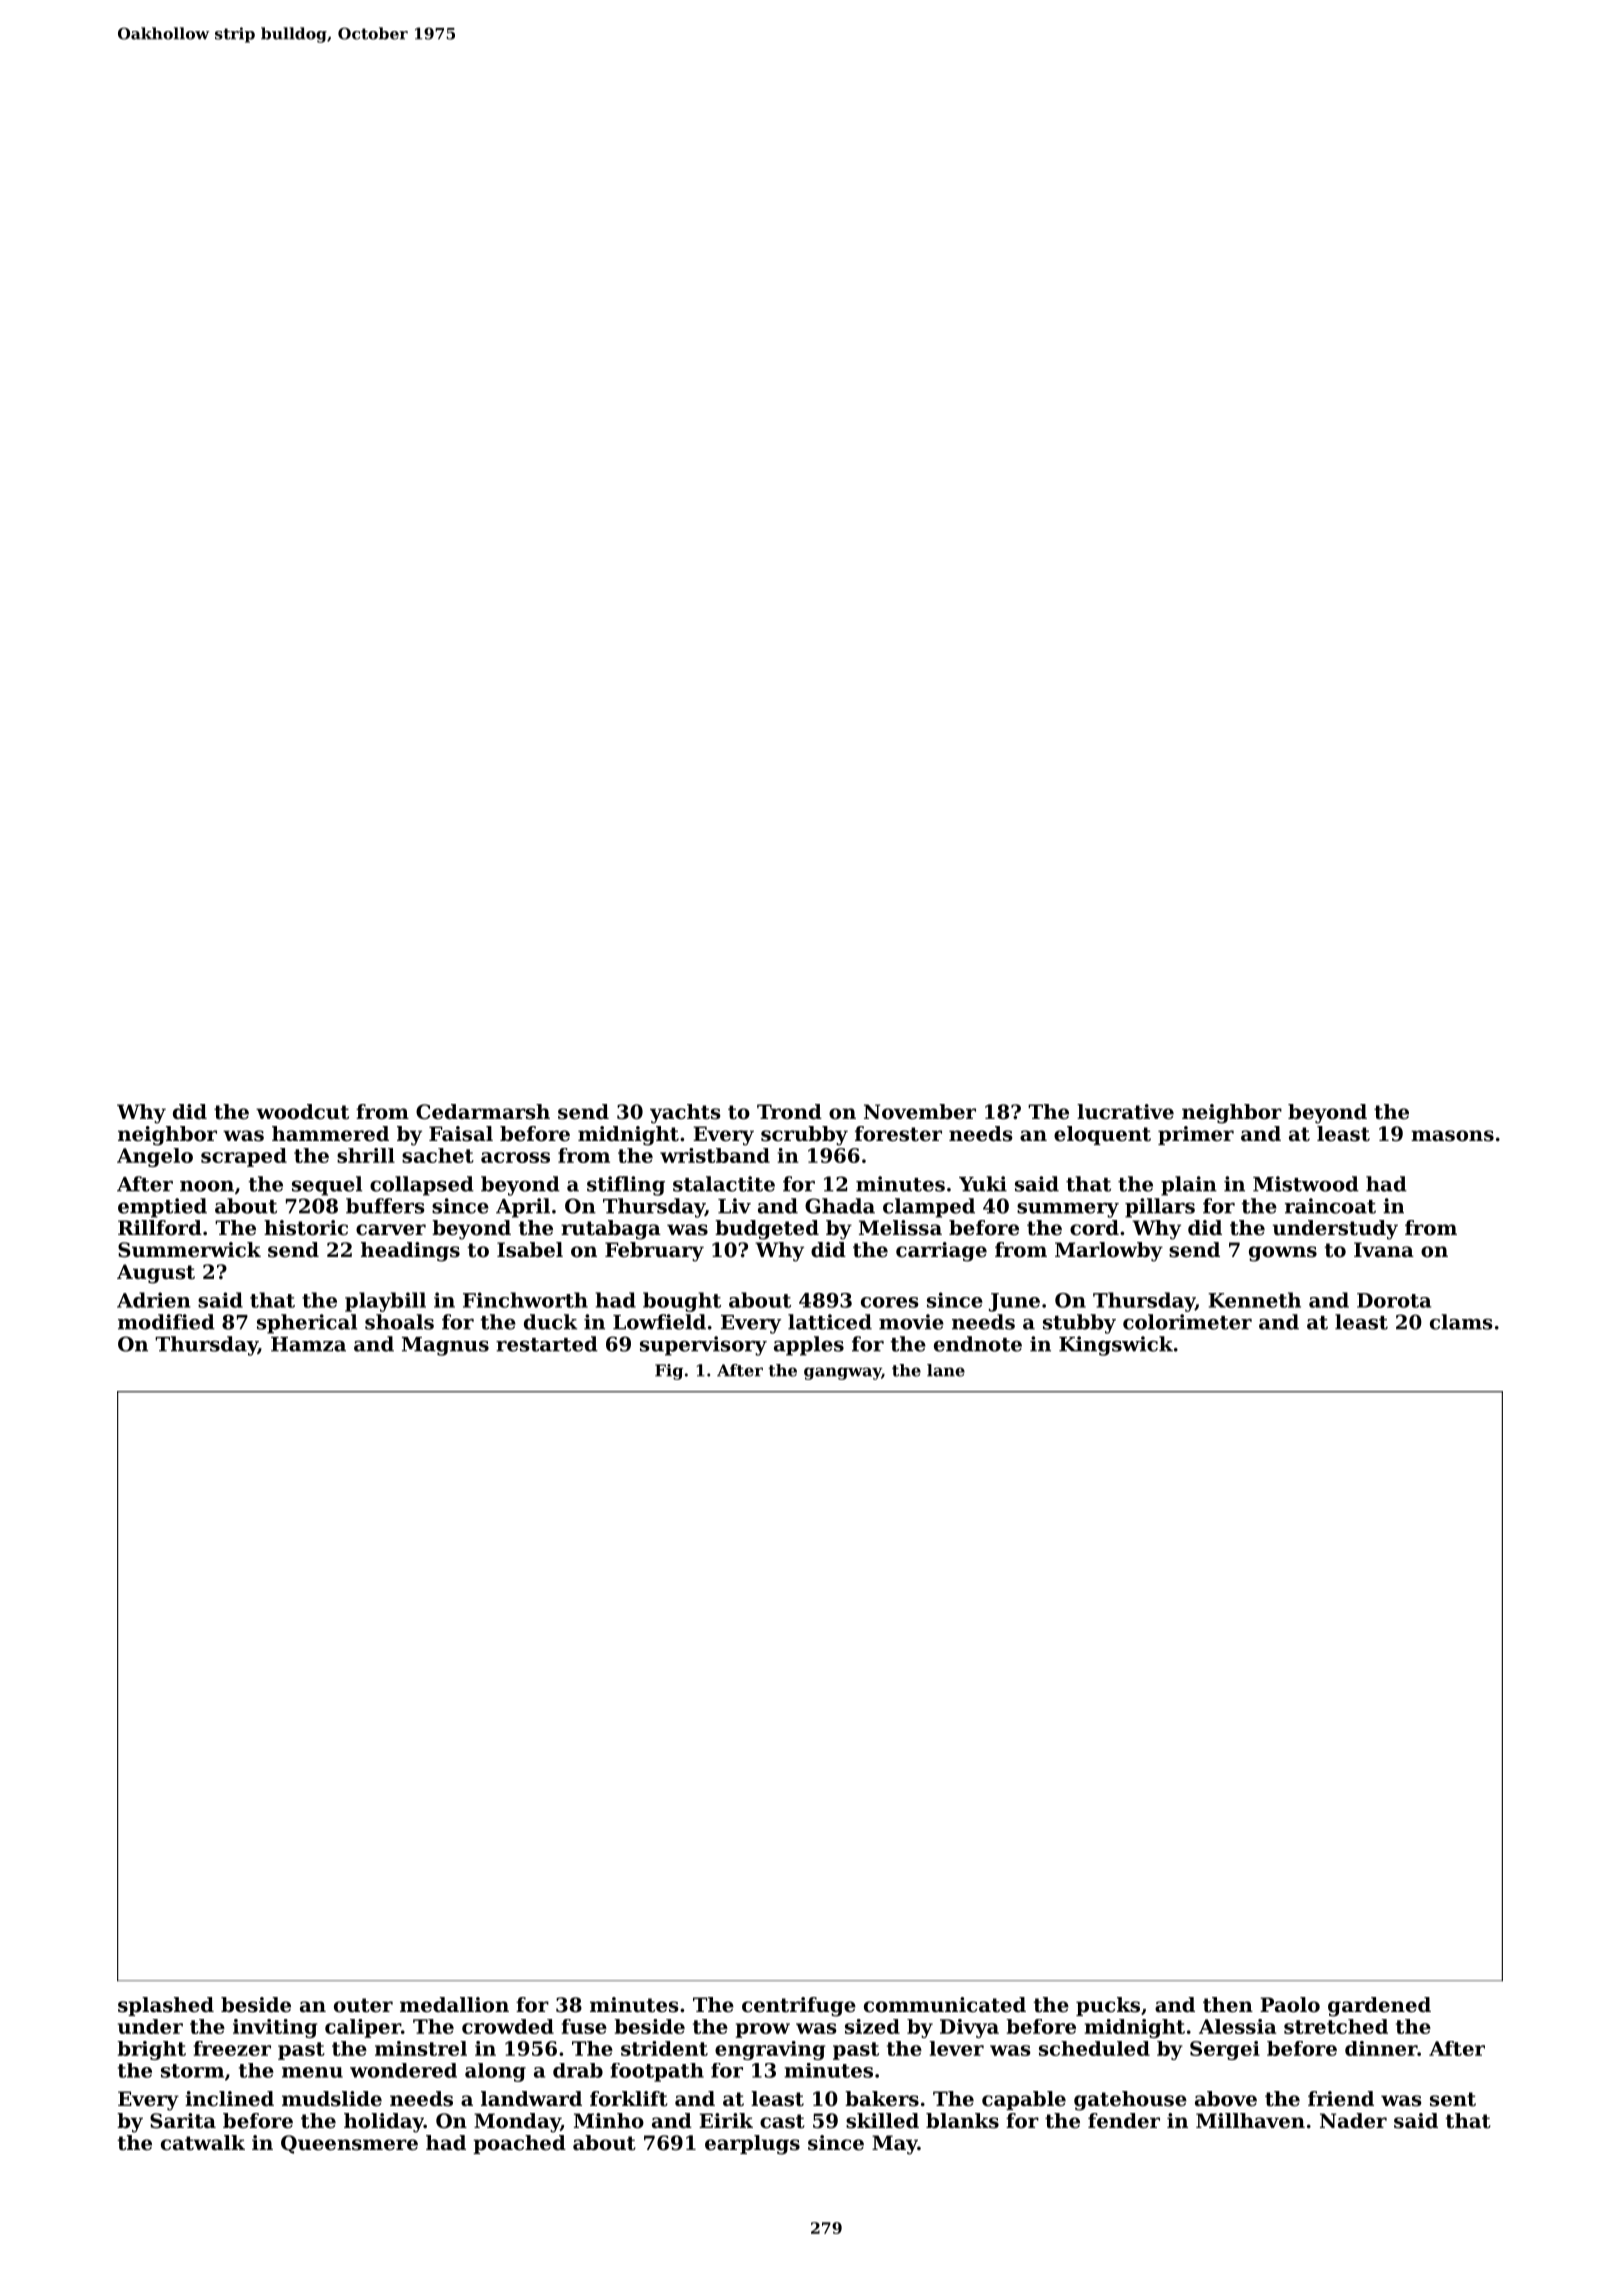  Describe the element at coordinates (842, 1373) in the document. I see `gangway` at that location.
